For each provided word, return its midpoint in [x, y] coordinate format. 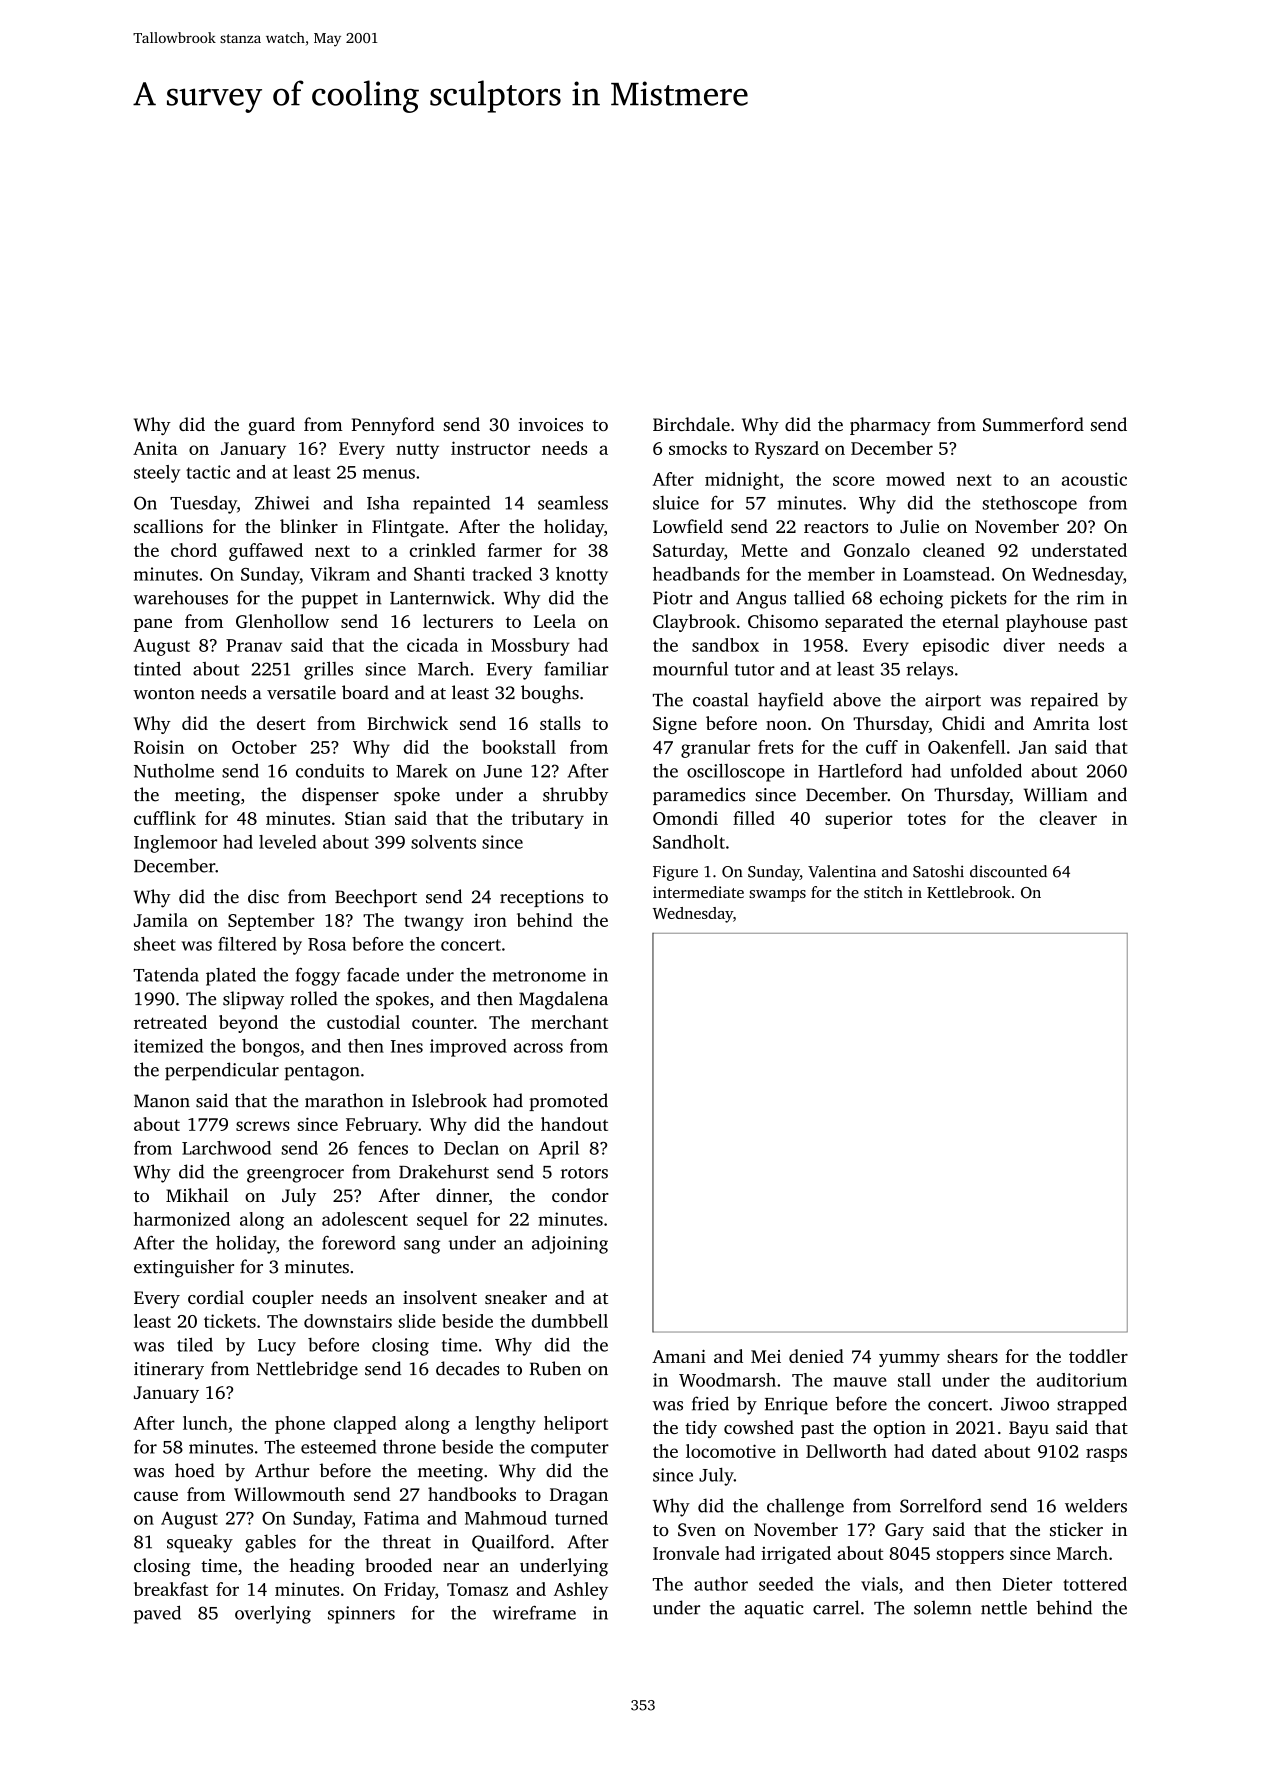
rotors [584, 1173]
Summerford [1033, 424]
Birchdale [691, 424]
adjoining [570, 1245]
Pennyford [393, 426]
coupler [283, 1299]
